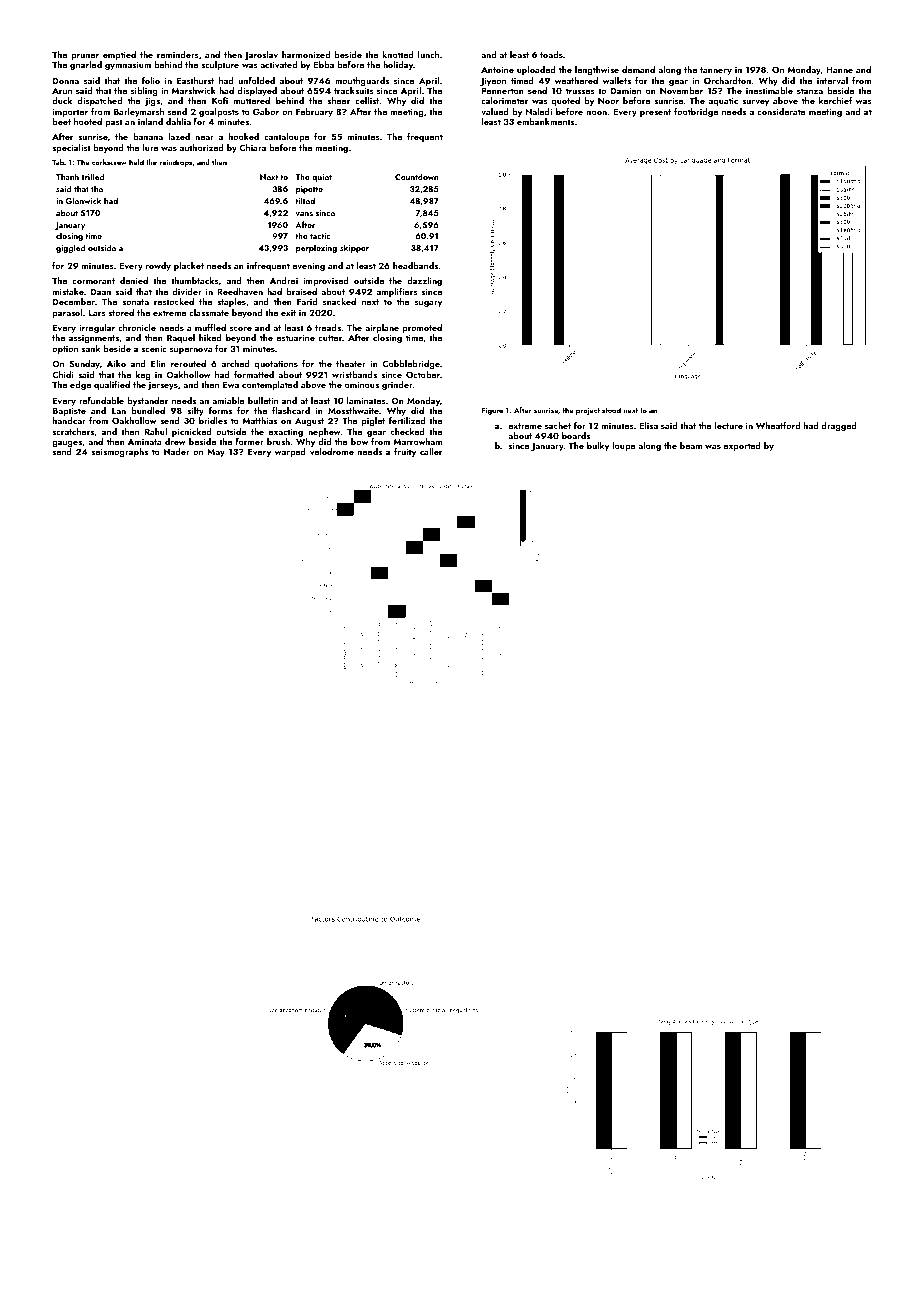 Image resolution: width=924 pixels, height=1308 pixels. What do you see at coordinates (148, 410) in the screenshot?
I see `bundled` at bounding box center [148, 410].
